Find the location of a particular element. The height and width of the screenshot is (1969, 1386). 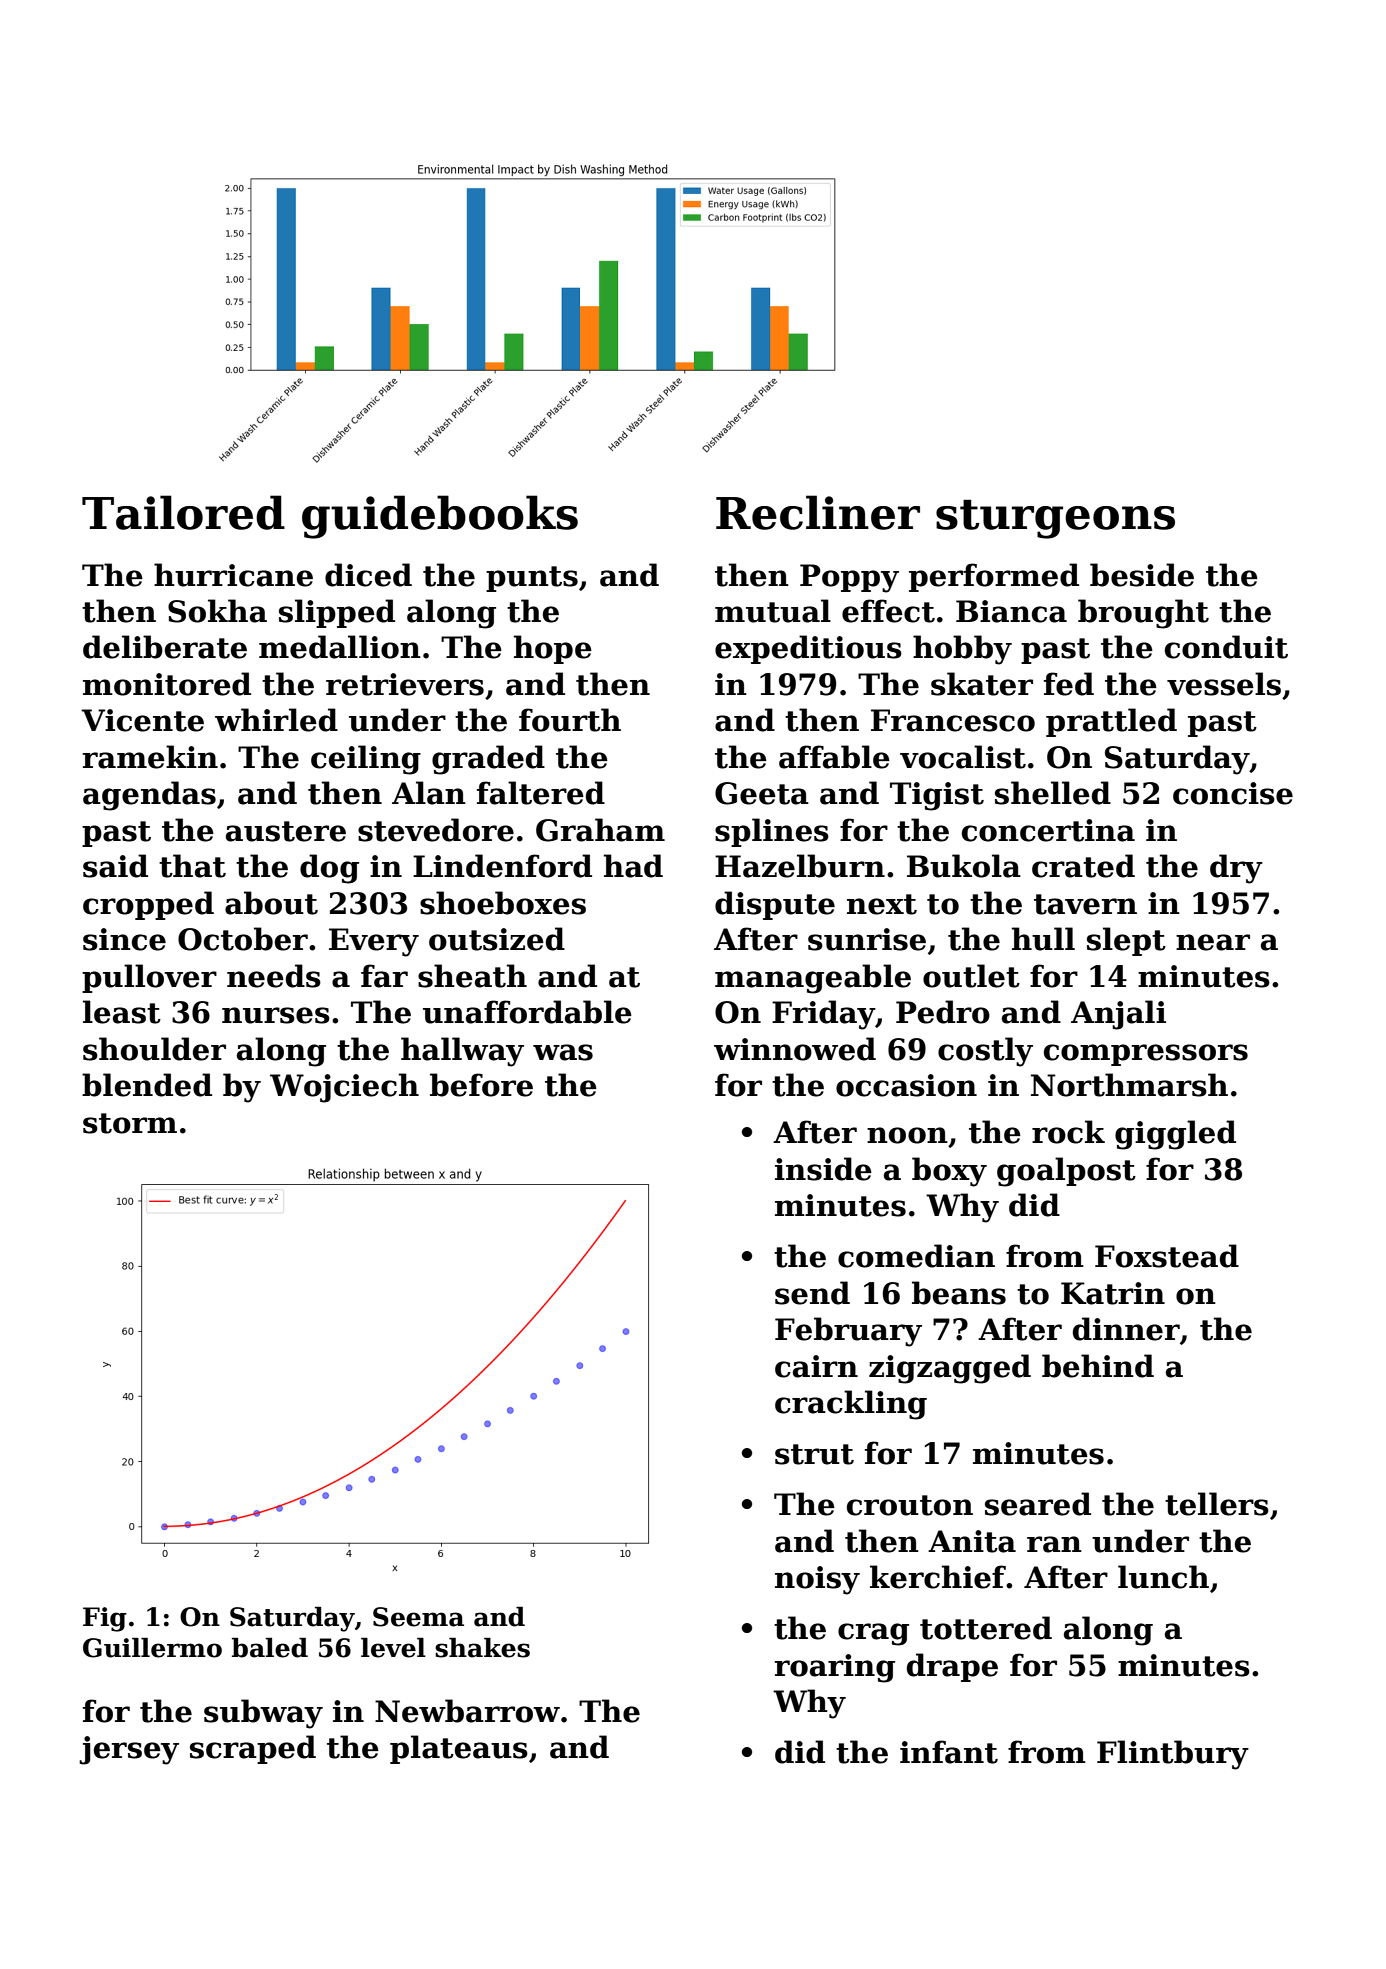

Guillermo is located at coordinates (152, 1648).
